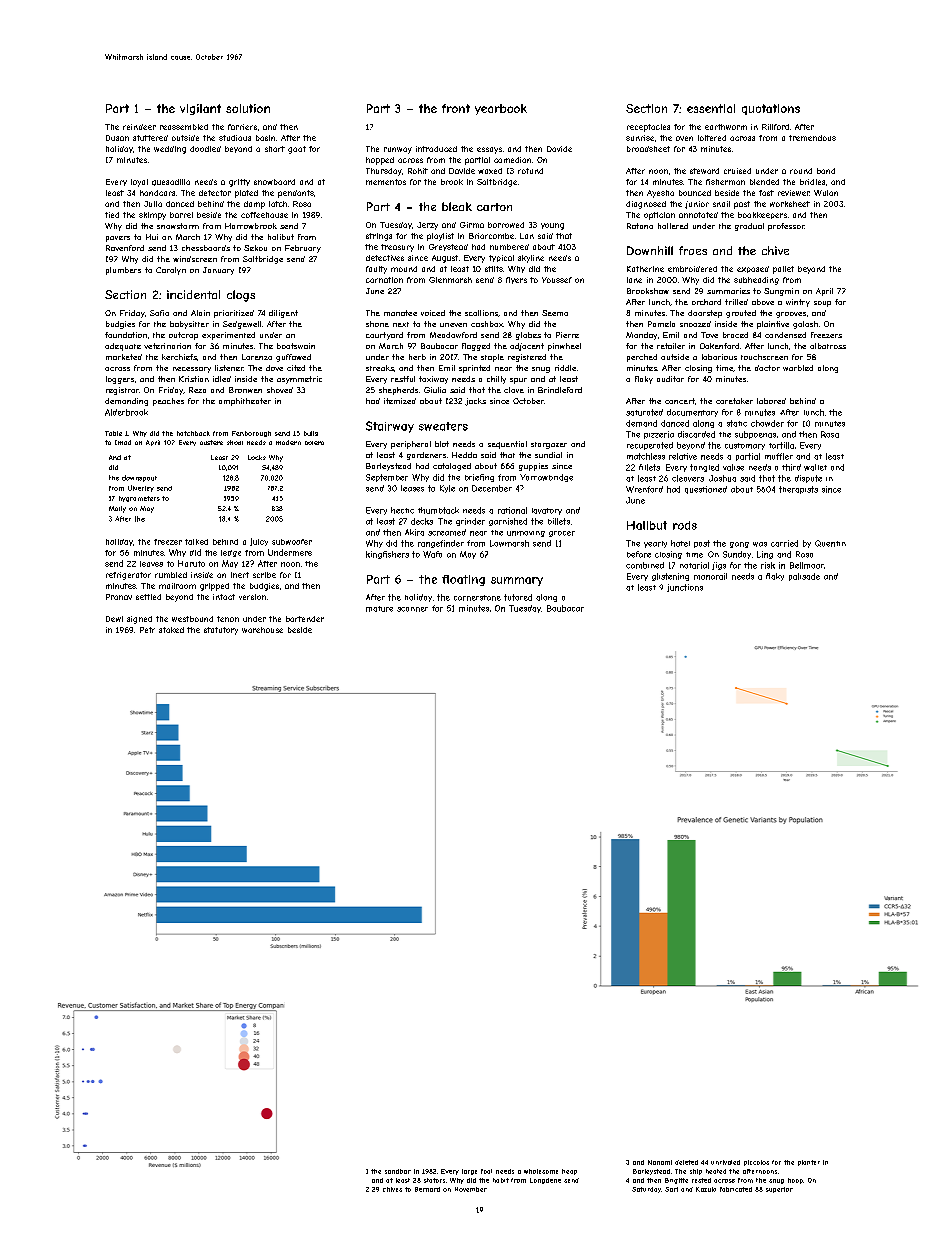 The height and width of the image is (1233, 952). Describe the element at coordinates (685, 588) in the image. I see `junctions` at that location.
